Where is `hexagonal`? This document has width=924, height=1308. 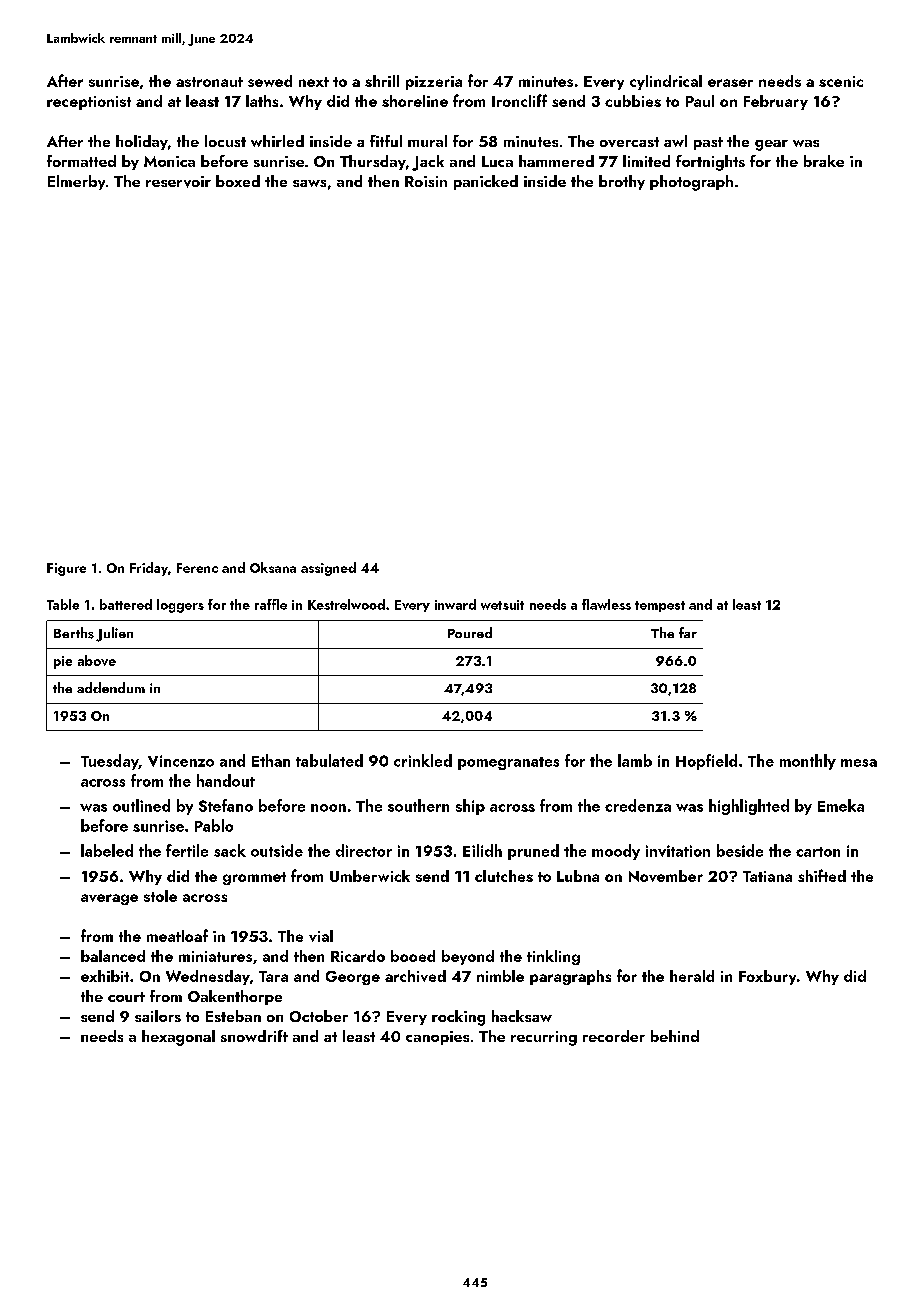 hexagonal is located at coordinates (178, 1038).
